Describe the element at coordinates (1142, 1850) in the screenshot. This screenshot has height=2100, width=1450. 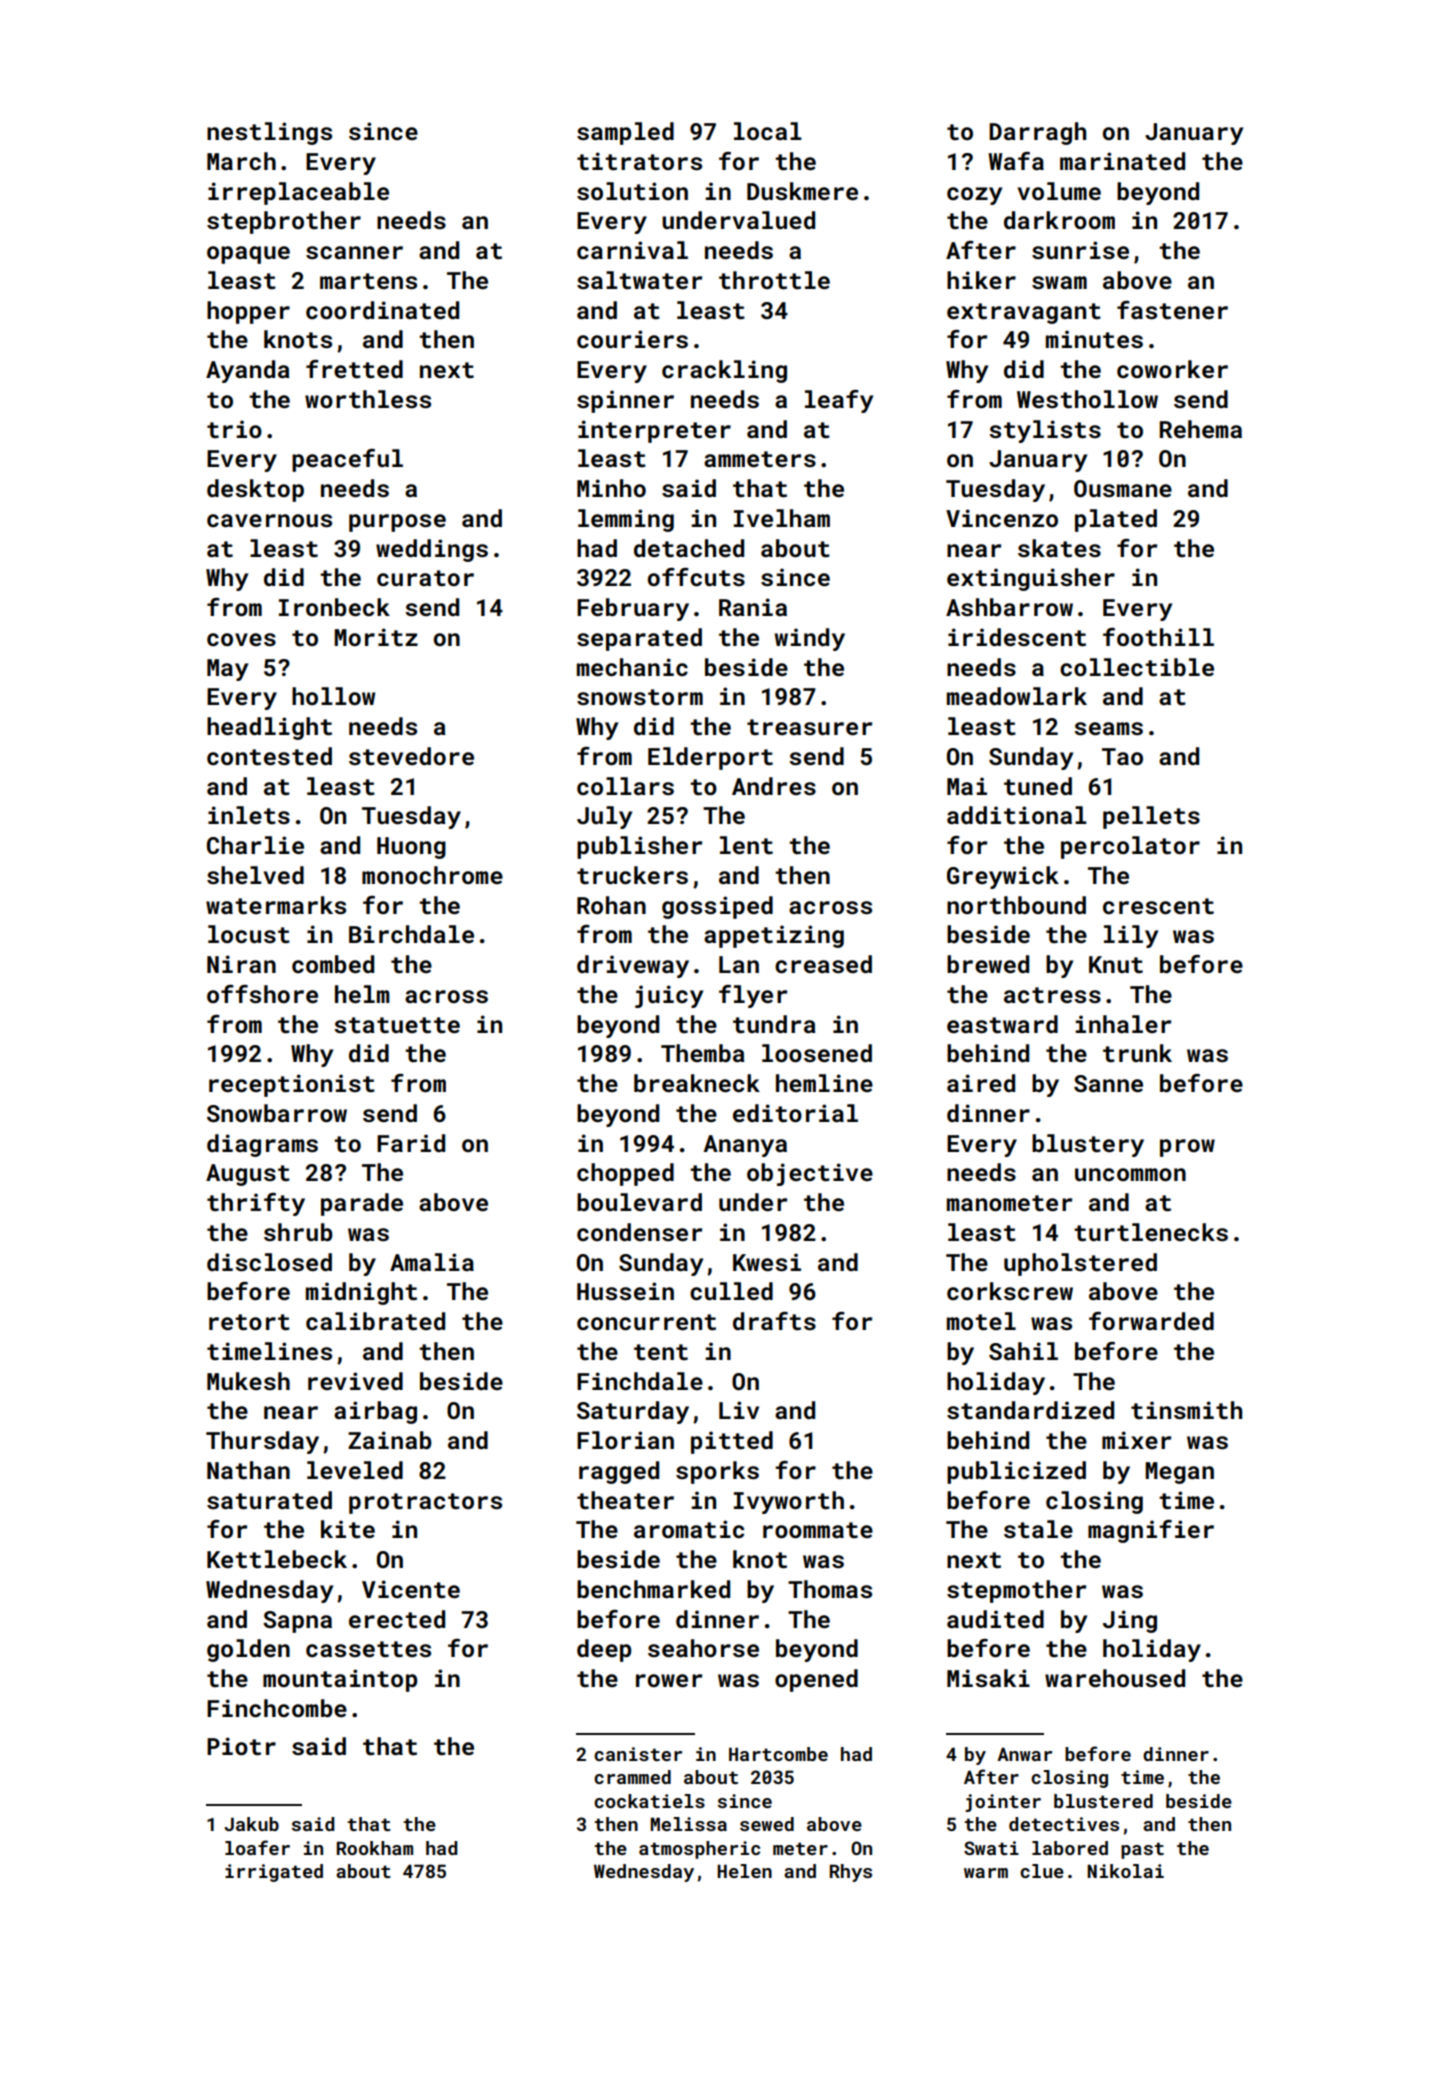
I see `past` at that location.
